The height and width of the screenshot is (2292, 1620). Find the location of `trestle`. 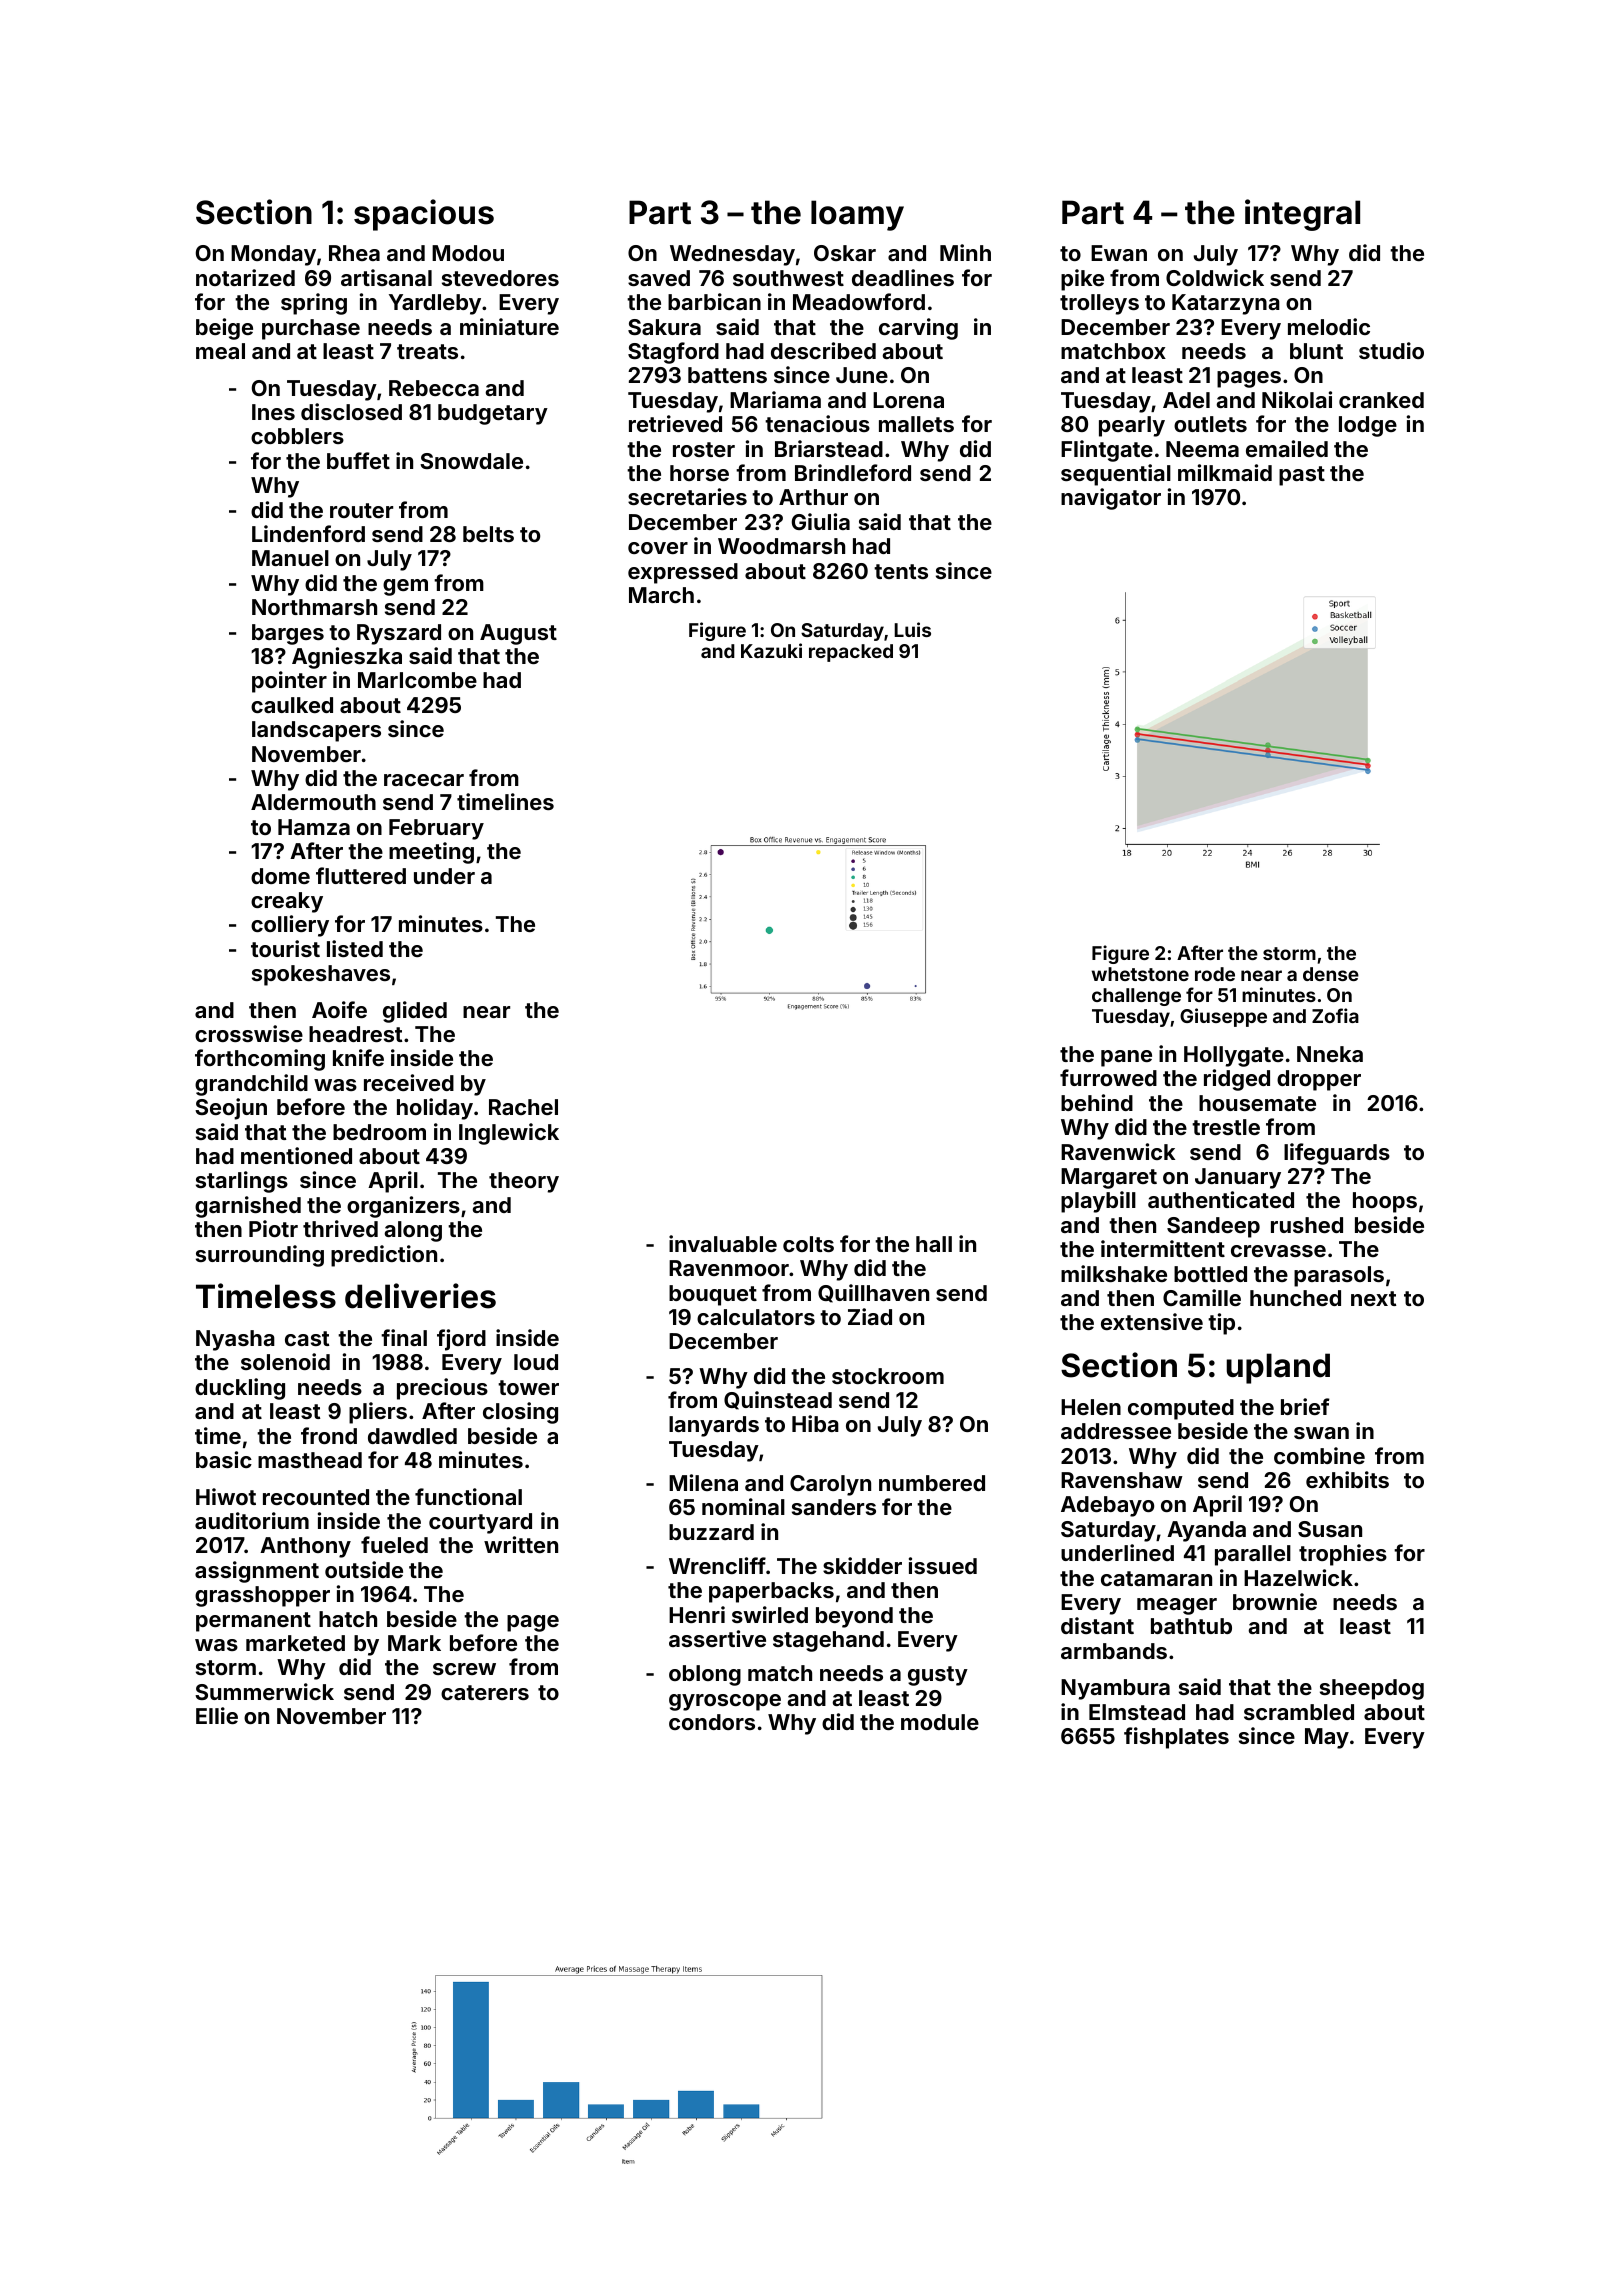

trestle is located at coordinates (1226, 1127).
